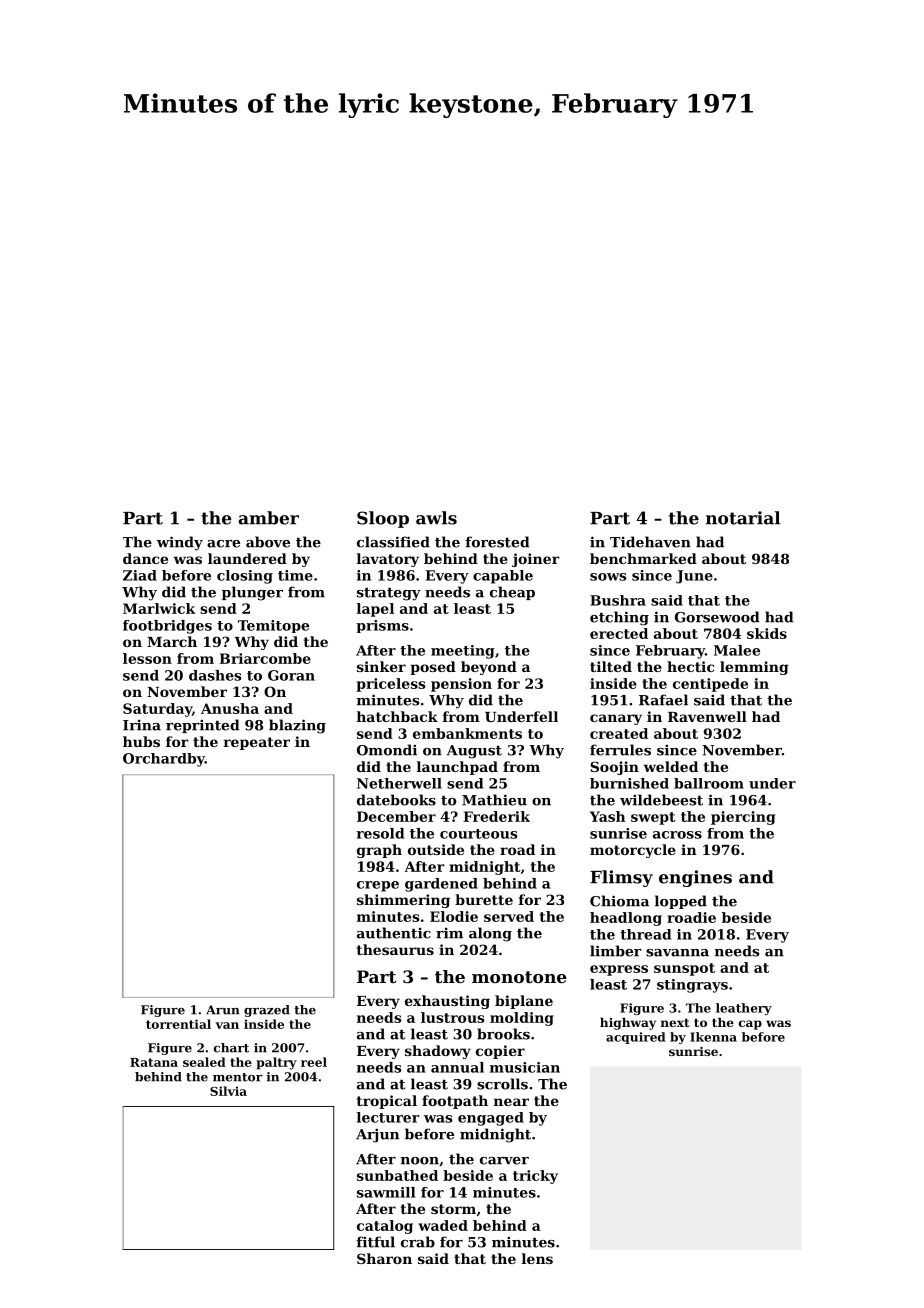  I want to click on Silvia, so click(228, 1091).
